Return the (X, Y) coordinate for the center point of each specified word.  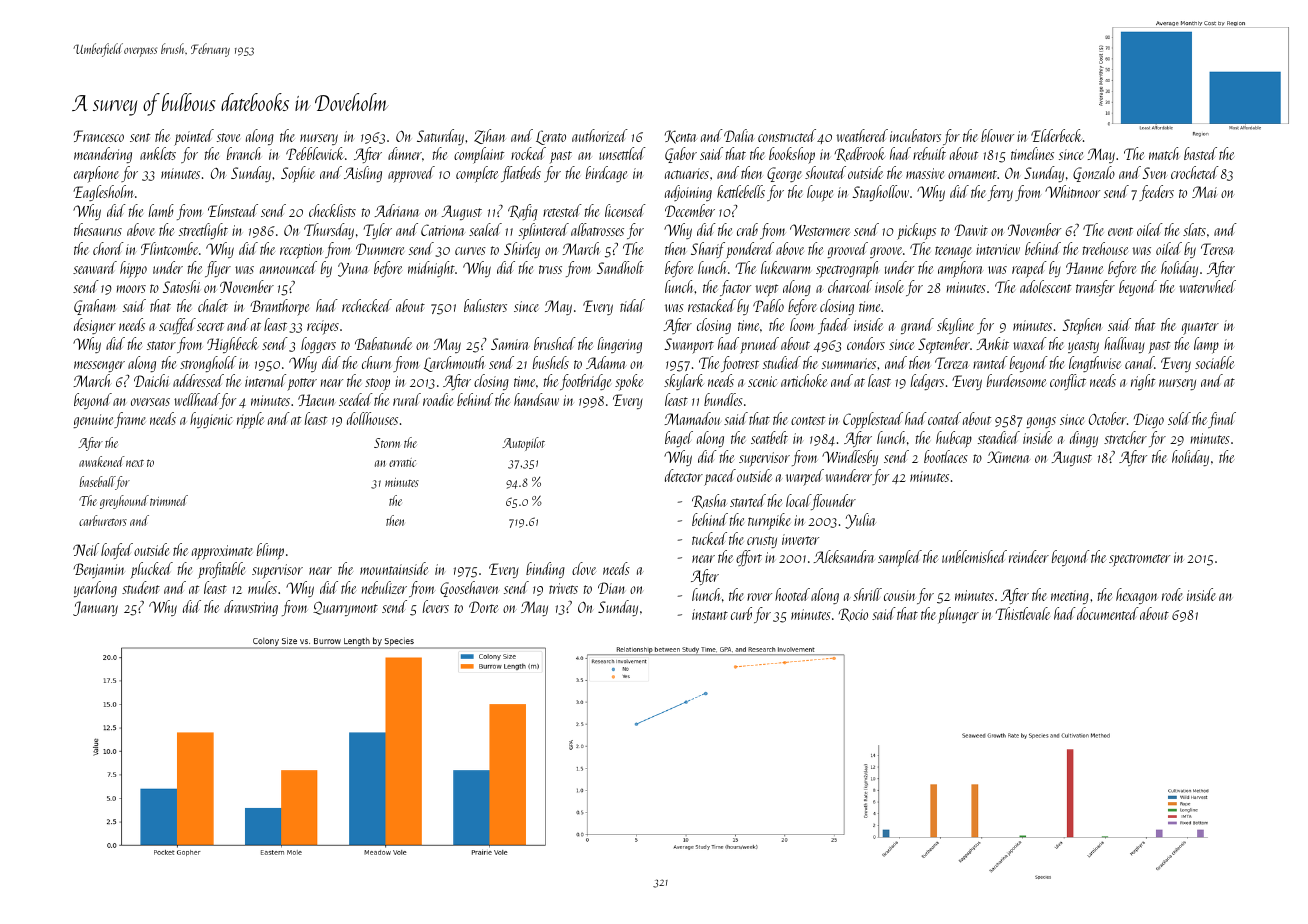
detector (684, 475)
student (141, 587)
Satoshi (181, 286)
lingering (620, 345)
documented (1108, 613)
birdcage (606, 174)
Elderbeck (1056, 135)
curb (741, 613)
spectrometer (1139, 560)
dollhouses (372, 418)
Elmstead (233, 210)
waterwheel (1207, 286)
